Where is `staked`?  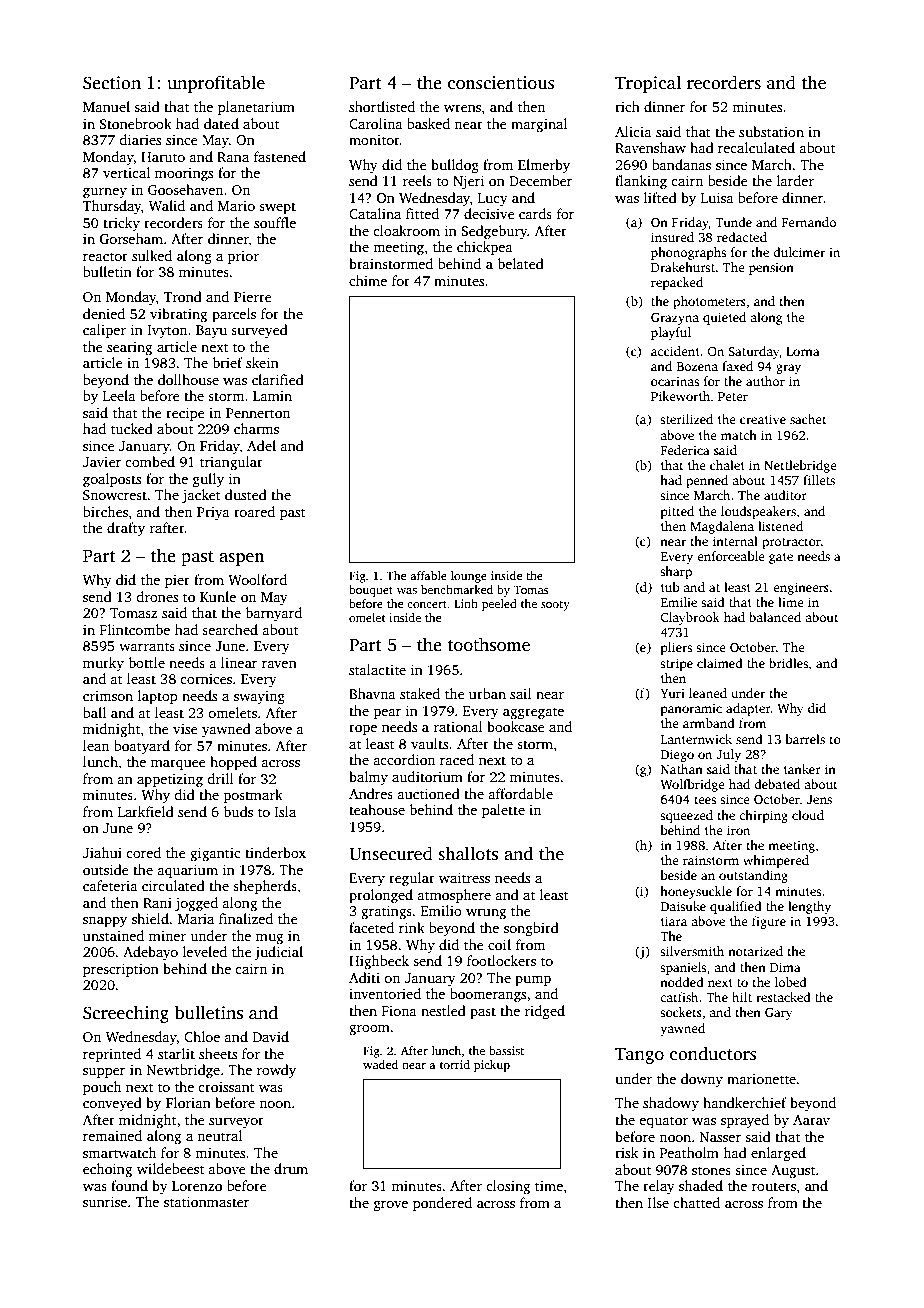 staked is located at coordinates (420, 693).
